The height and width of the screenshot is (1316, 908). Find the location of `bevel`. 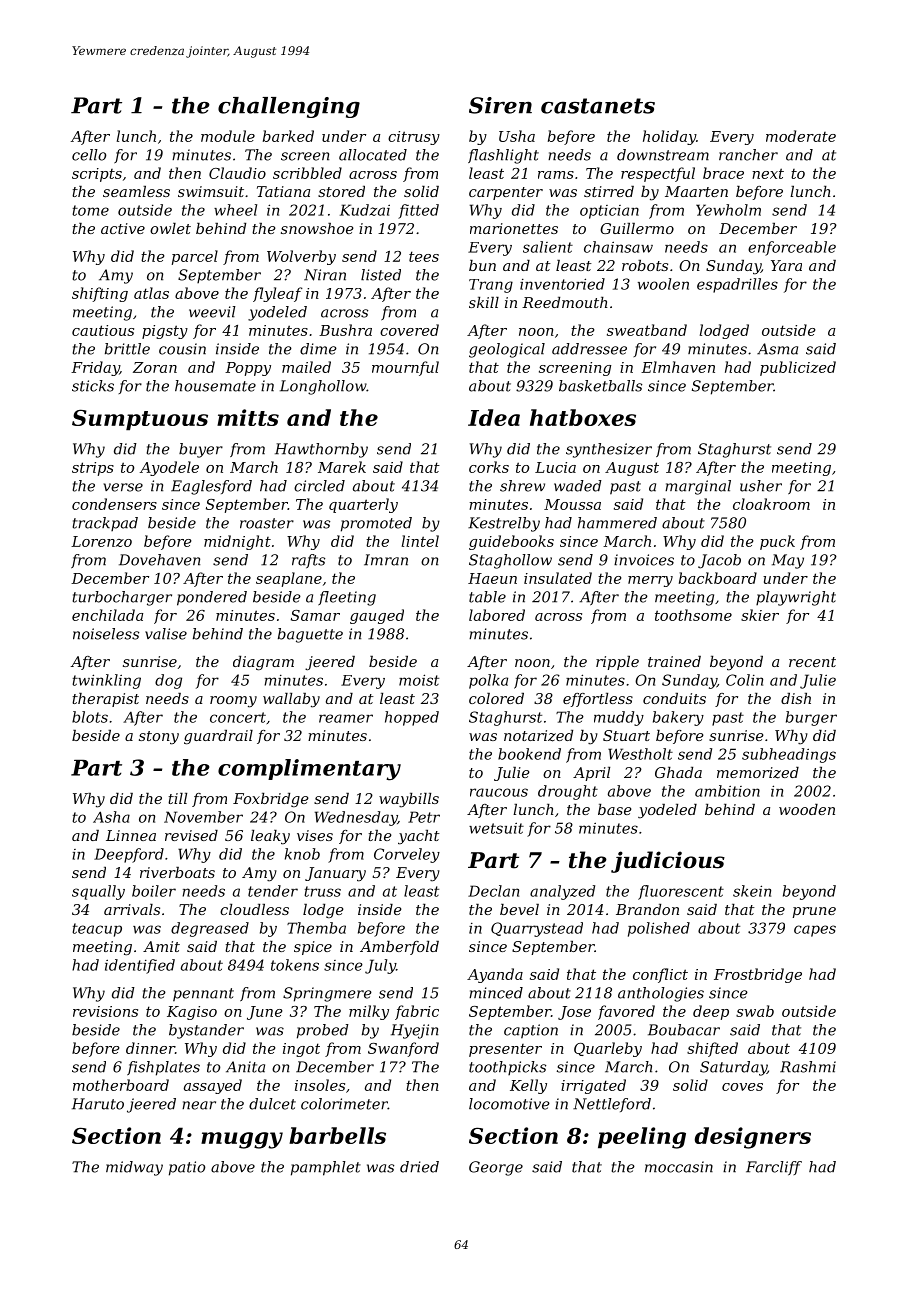

bevel is located at coordinates (519, 909).
